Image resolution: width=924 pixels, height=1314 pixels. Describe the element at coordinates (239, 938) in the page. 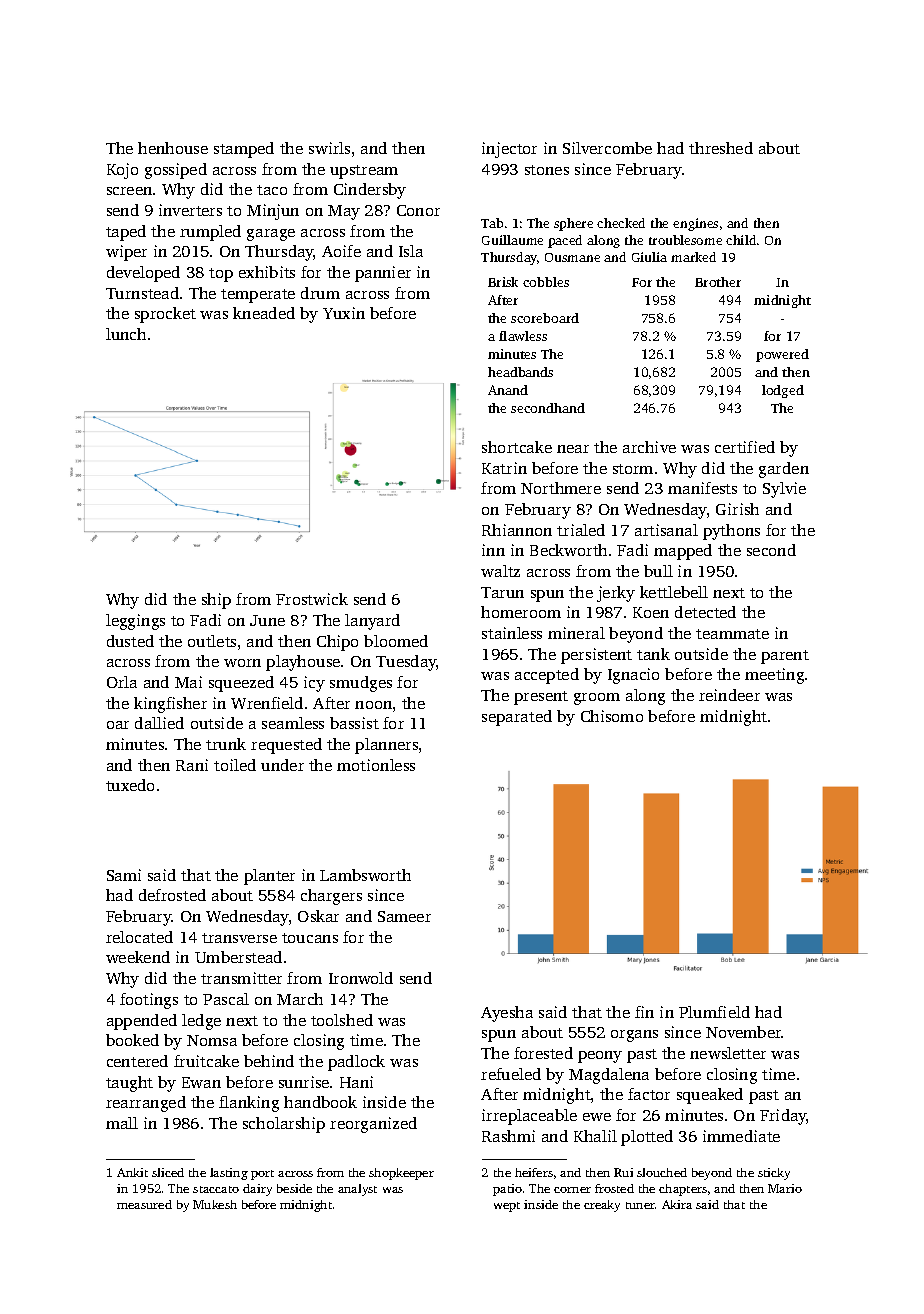

I see `transverse` at that location.
